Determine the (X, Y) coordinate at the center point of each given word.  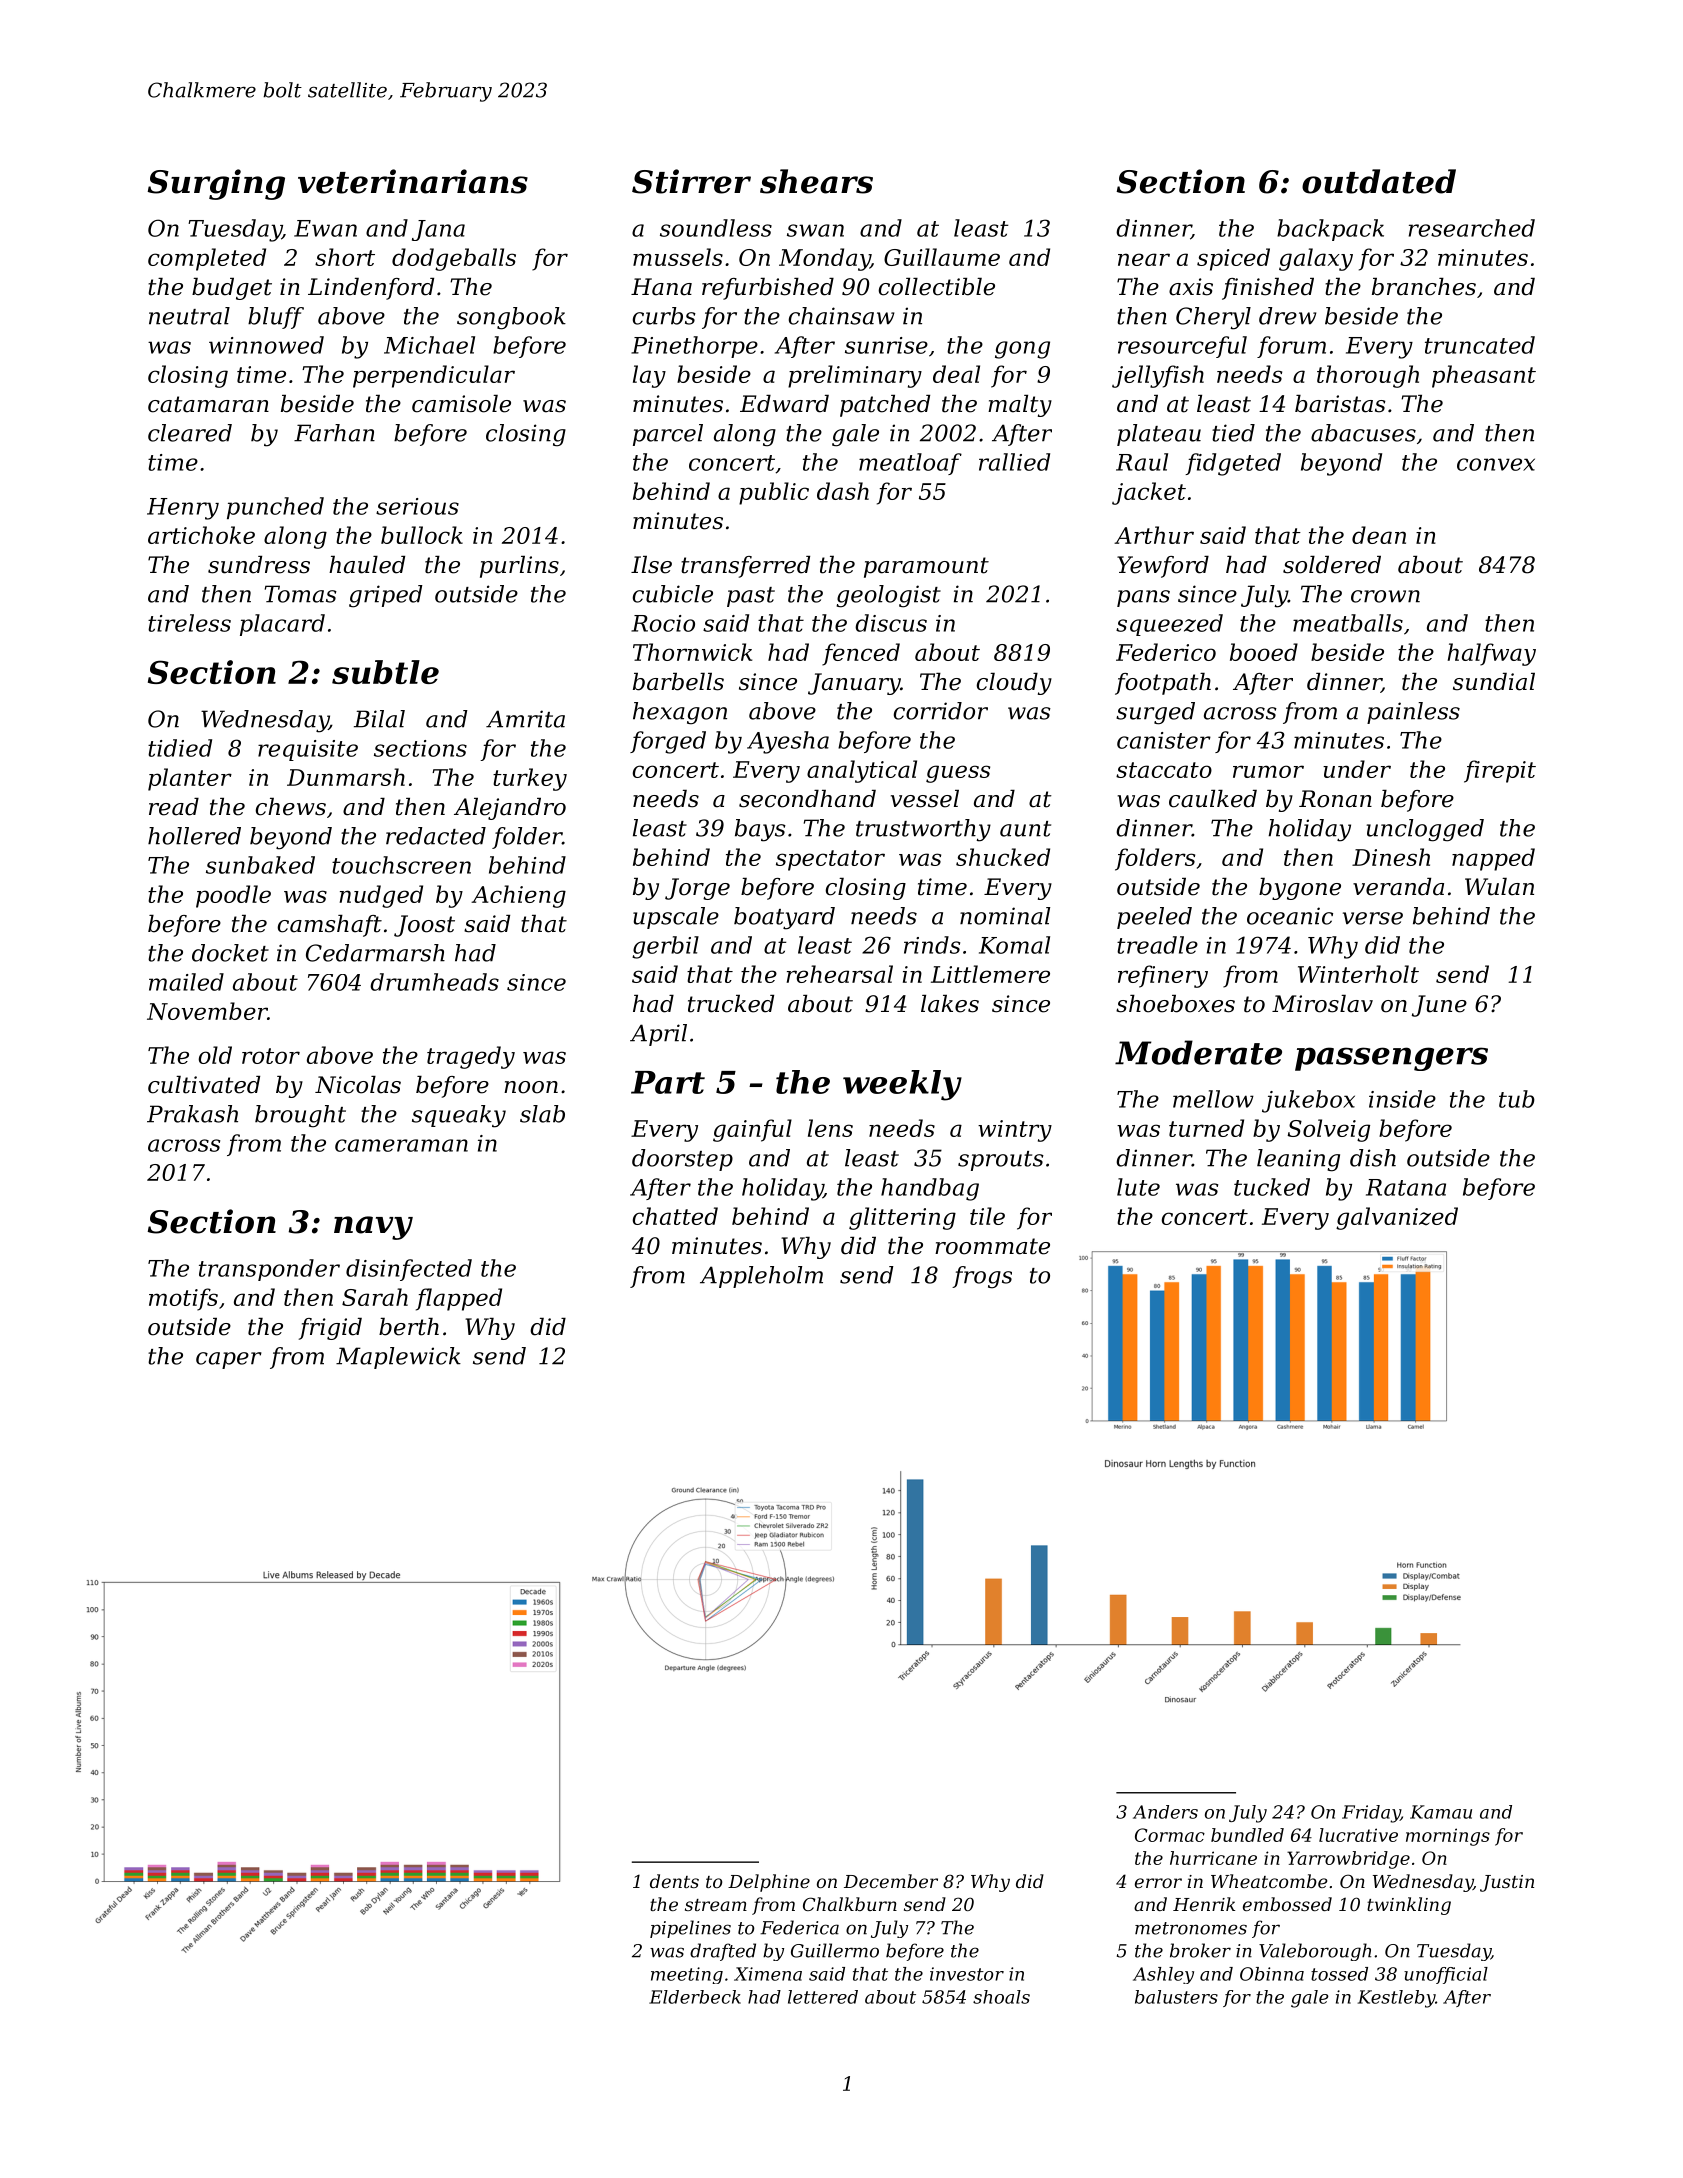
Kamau (1441, 1812)
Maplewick (398, 1358)
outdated (1379, 181)
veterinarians (413, 181)
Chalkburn (850, 1904)
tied (1233, 433)
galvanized (1397, 1218)
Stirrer (691, 181)
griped (386, 596)
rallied (1014, 462)
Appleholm (761, 1277)
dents (674, 1881)
